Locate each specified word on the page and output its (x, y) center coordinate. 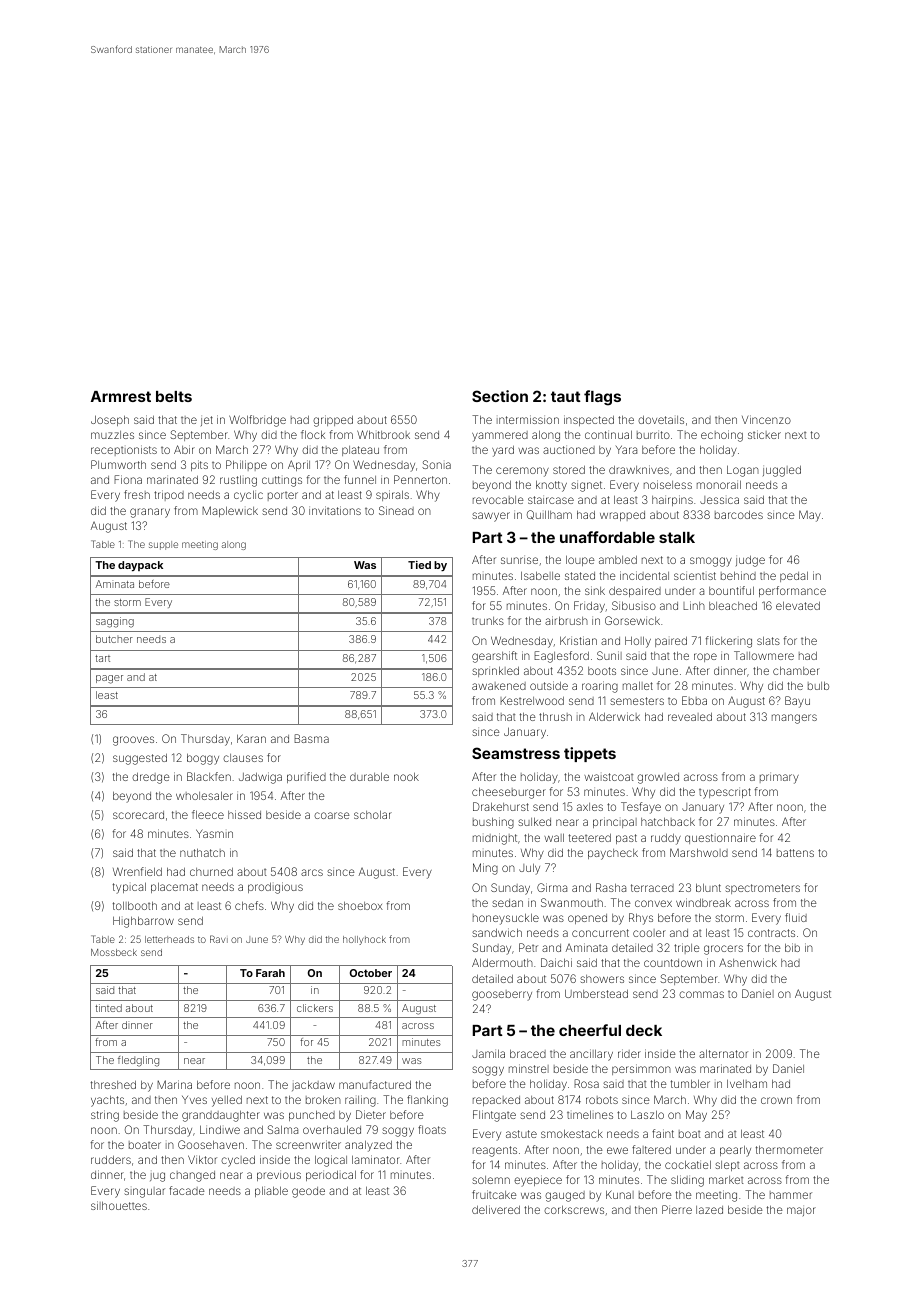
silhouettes (119, 1205)
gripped (333, 421)
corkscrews (574, 1209)
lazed (709, 1210)
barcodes (739, 515)
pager (109, 679)
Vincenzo (766, 419)
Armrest (121, 396)
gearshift (494, 657)
